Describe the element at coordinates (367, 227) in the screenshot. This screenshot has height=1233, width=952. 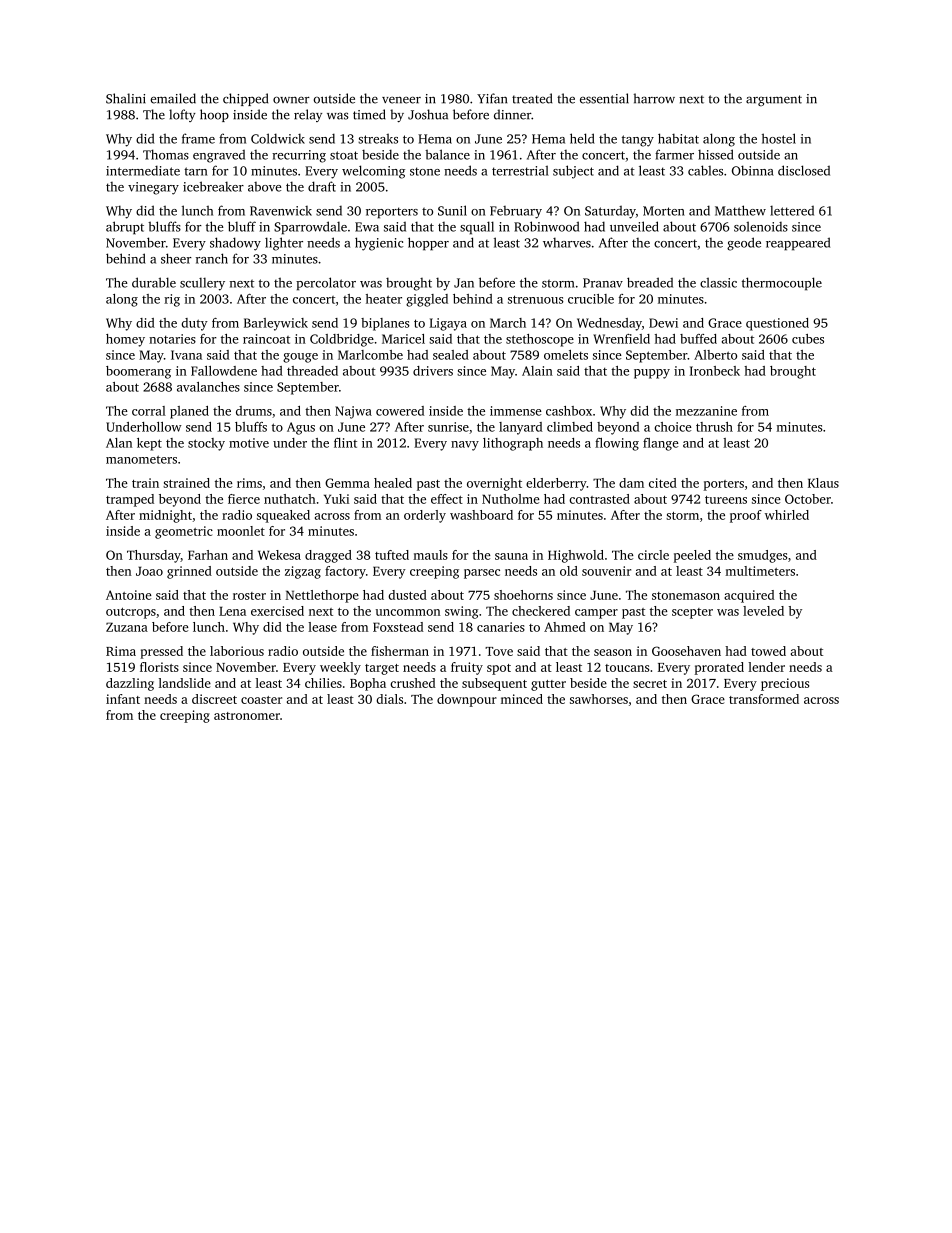
I see `Ewa` at that location.
